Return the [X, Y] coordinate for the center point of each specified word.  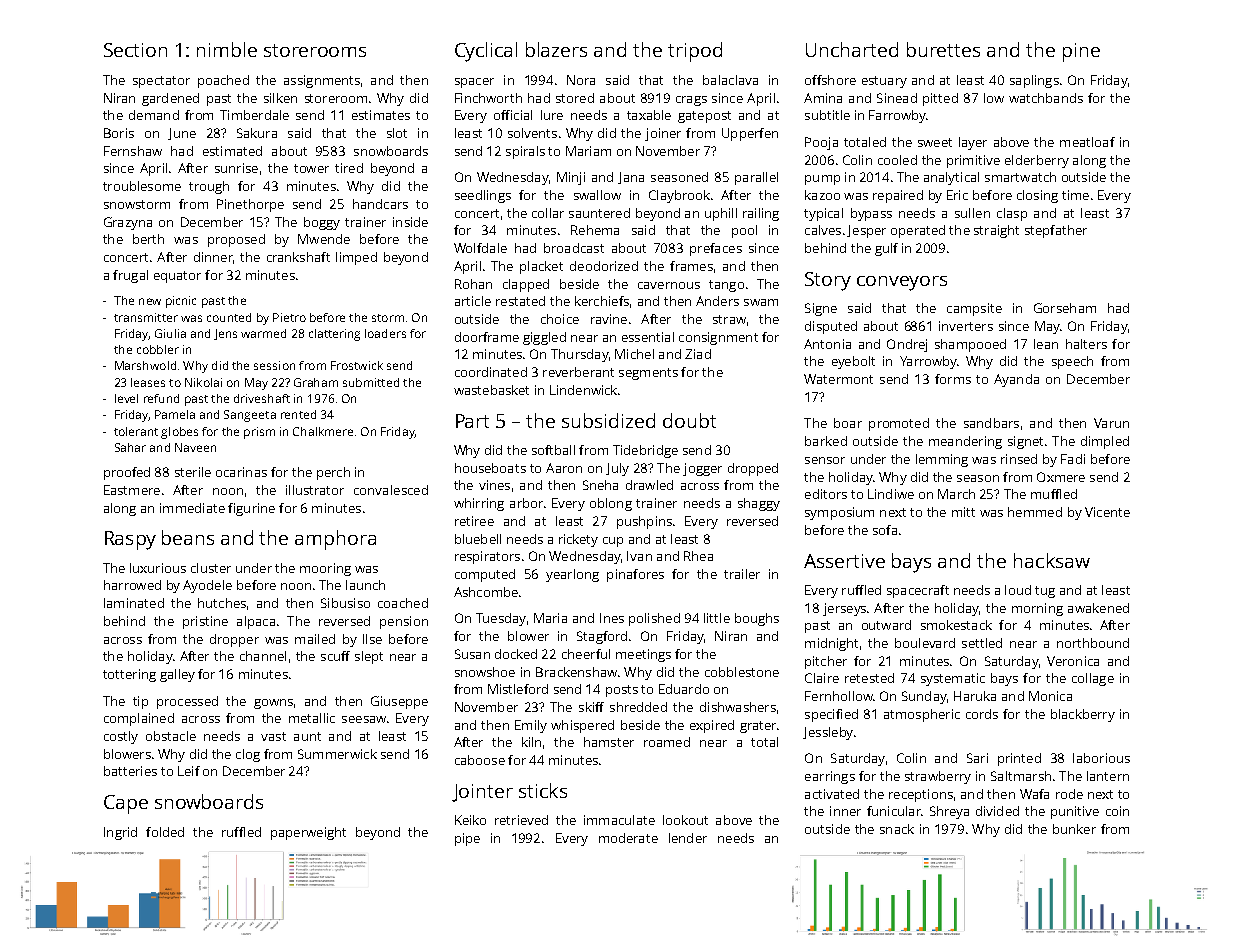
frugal [130, 276]
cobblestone [742, 672]
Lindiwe [891, 494]
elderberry [1037, 161]
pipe [467, 839]
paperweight [308, 833]
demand [154, 115]
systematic [953, 679]
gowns [273, 704]
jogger [702, 469]
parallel [756, 178]
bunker [1074, 829]
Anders [717, 301]
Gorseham [1065, 308]
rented [298, 414]
